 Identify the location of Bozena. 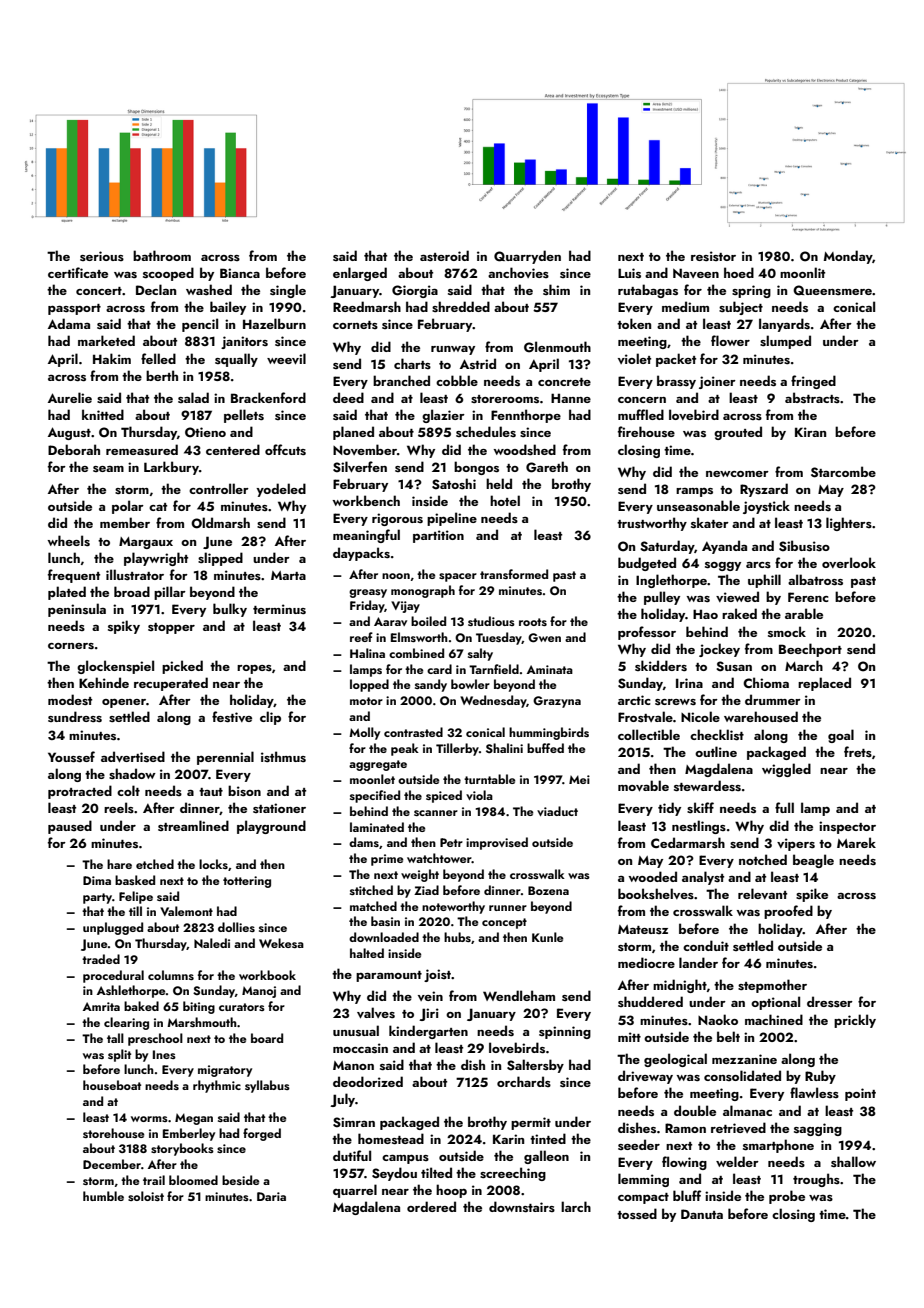
(548, 890).
